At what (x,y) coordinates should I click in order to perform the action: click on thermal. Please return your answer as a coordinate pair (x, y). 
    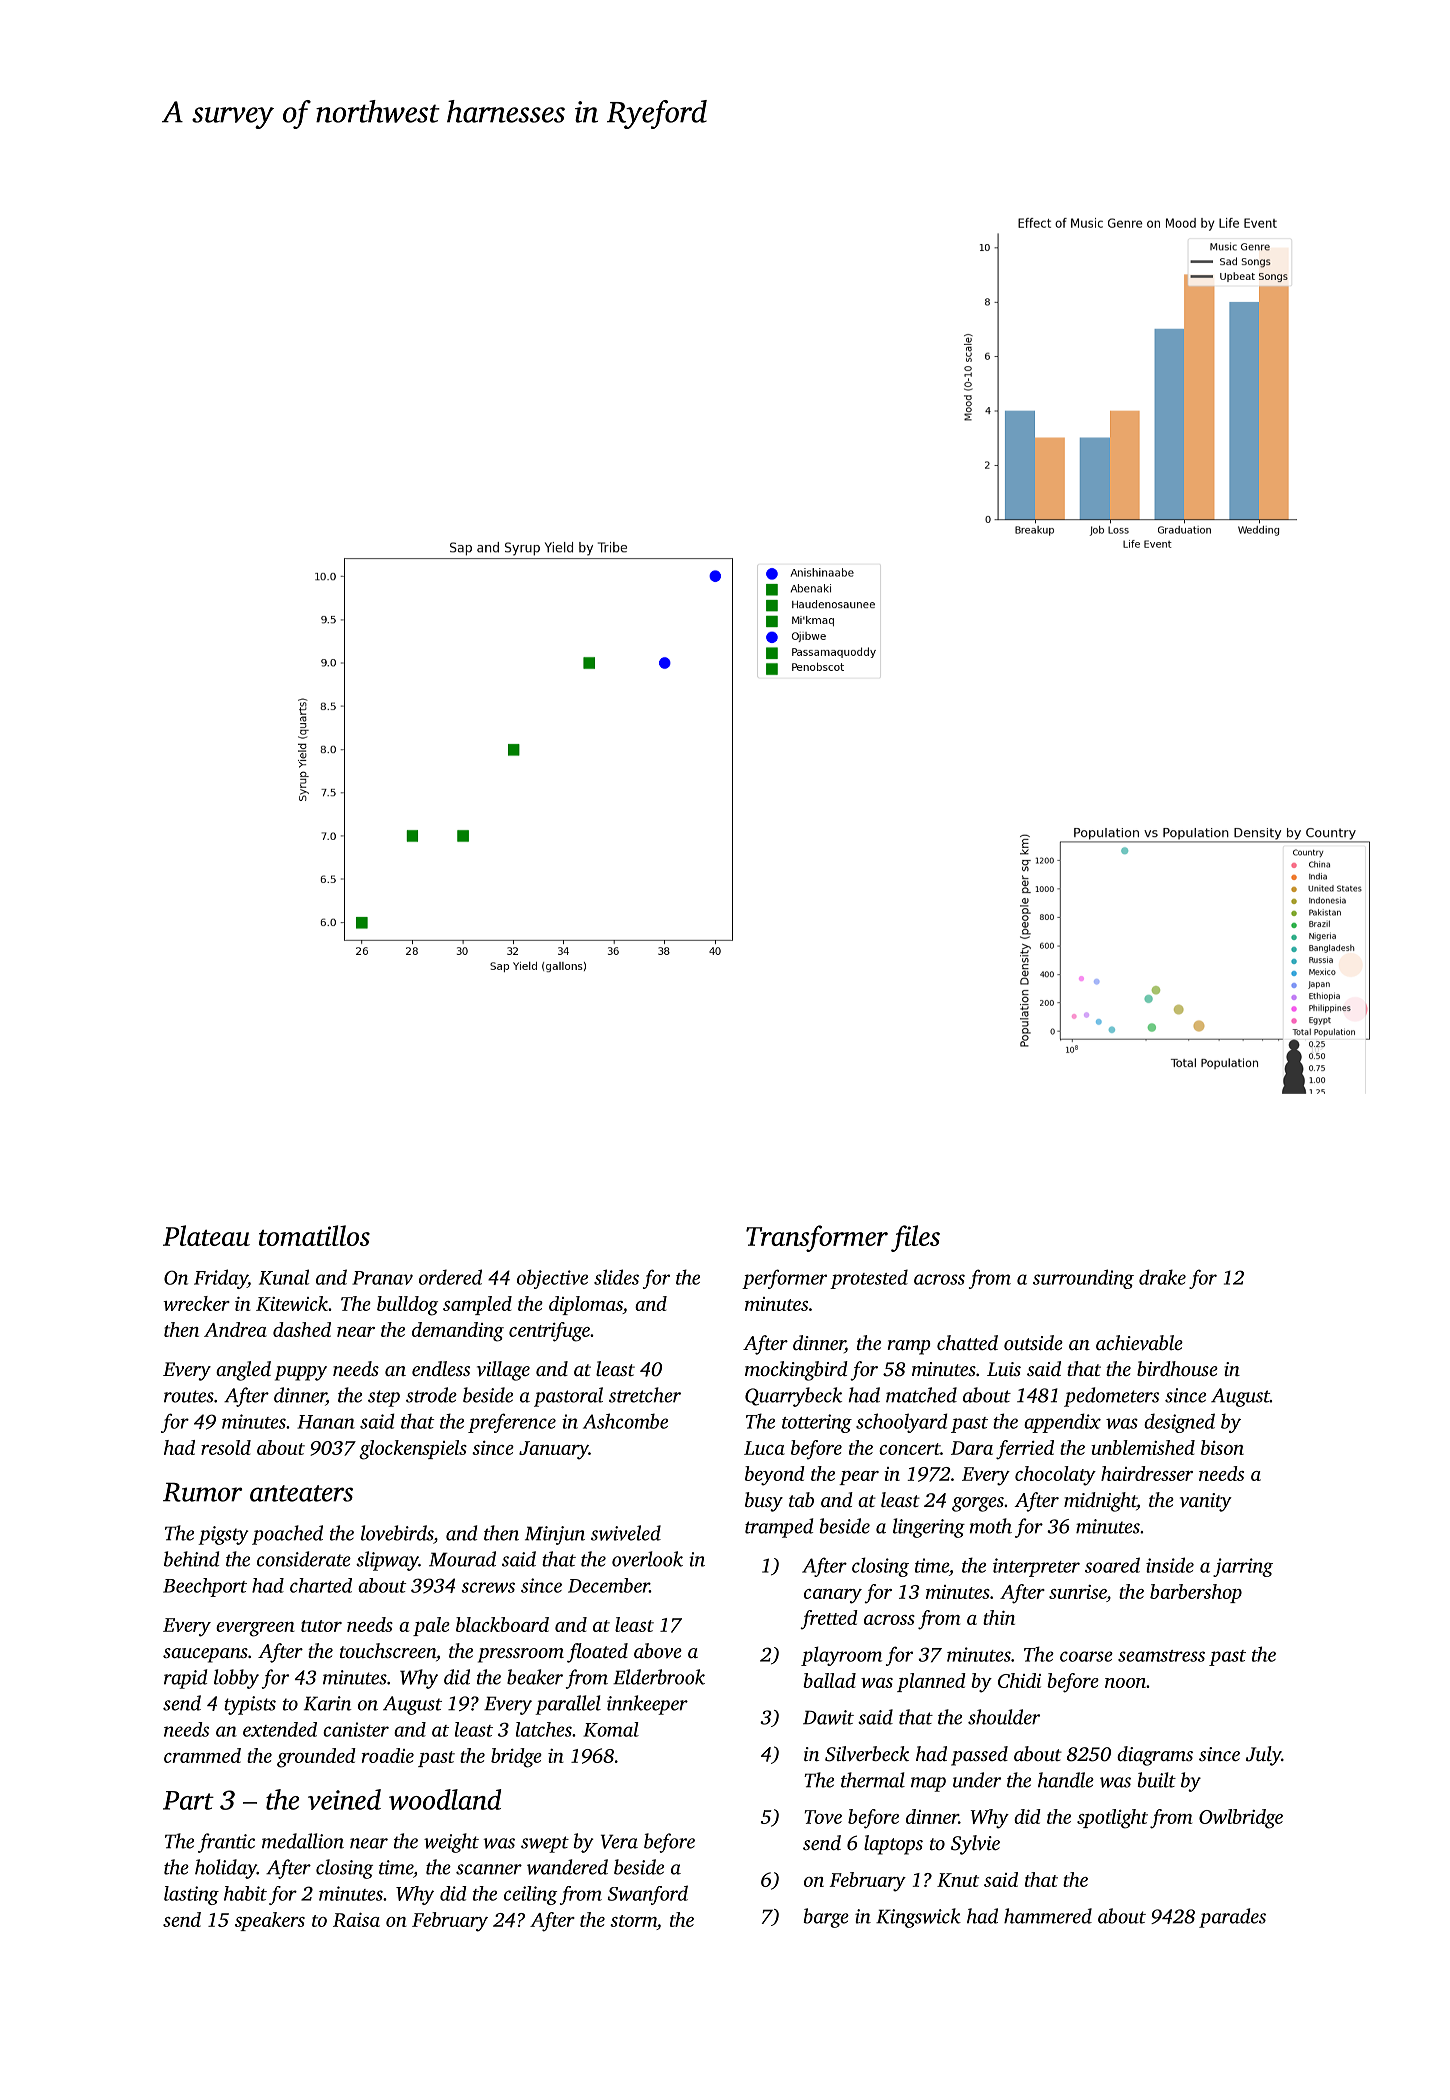
    Looking at the image, I should click on (873, 1780).
